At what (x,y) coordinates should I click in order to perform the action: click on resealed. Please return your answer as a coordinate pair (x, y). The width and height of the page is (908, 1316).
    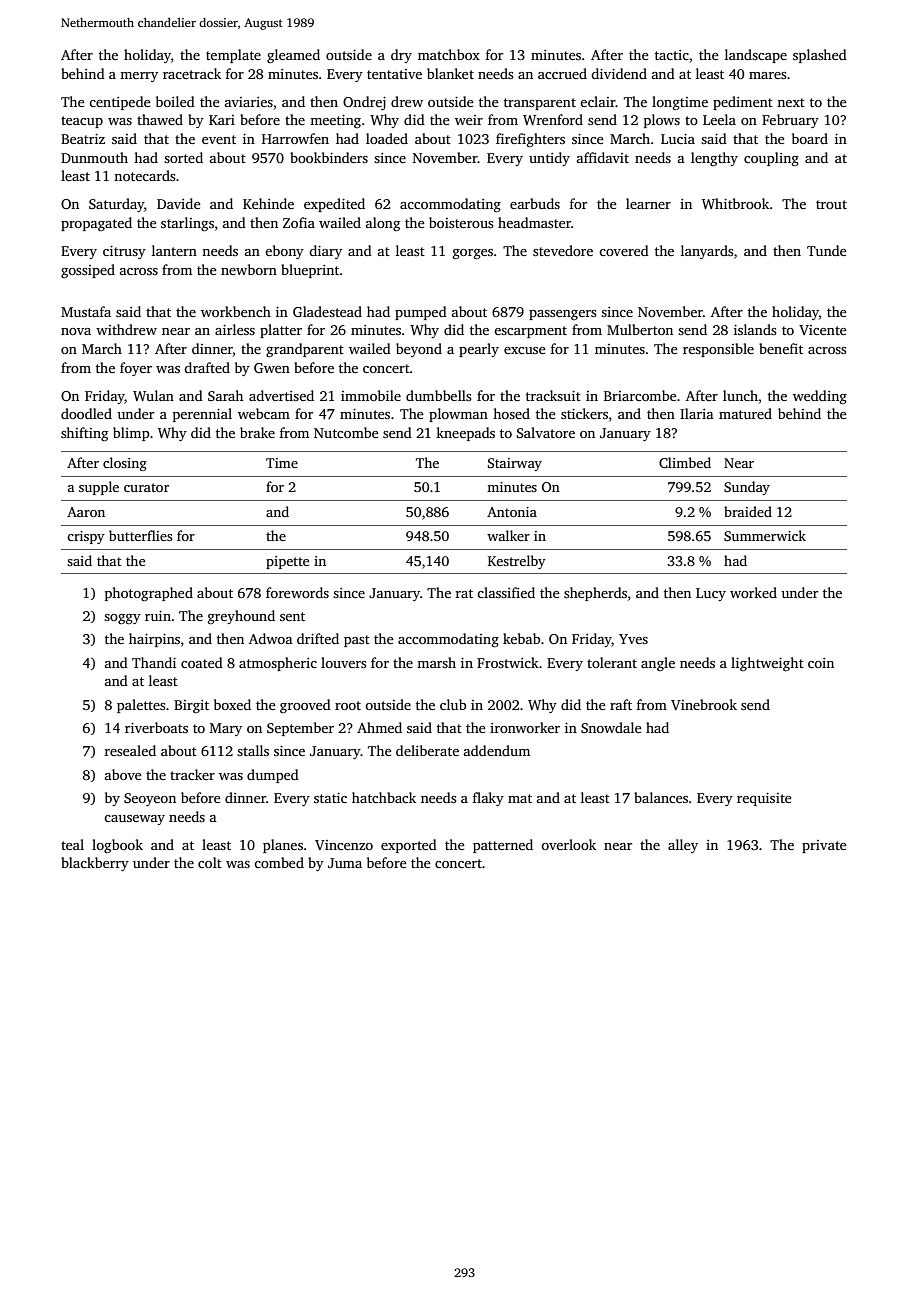
    Looking at the image, I should click on (130, 750).
